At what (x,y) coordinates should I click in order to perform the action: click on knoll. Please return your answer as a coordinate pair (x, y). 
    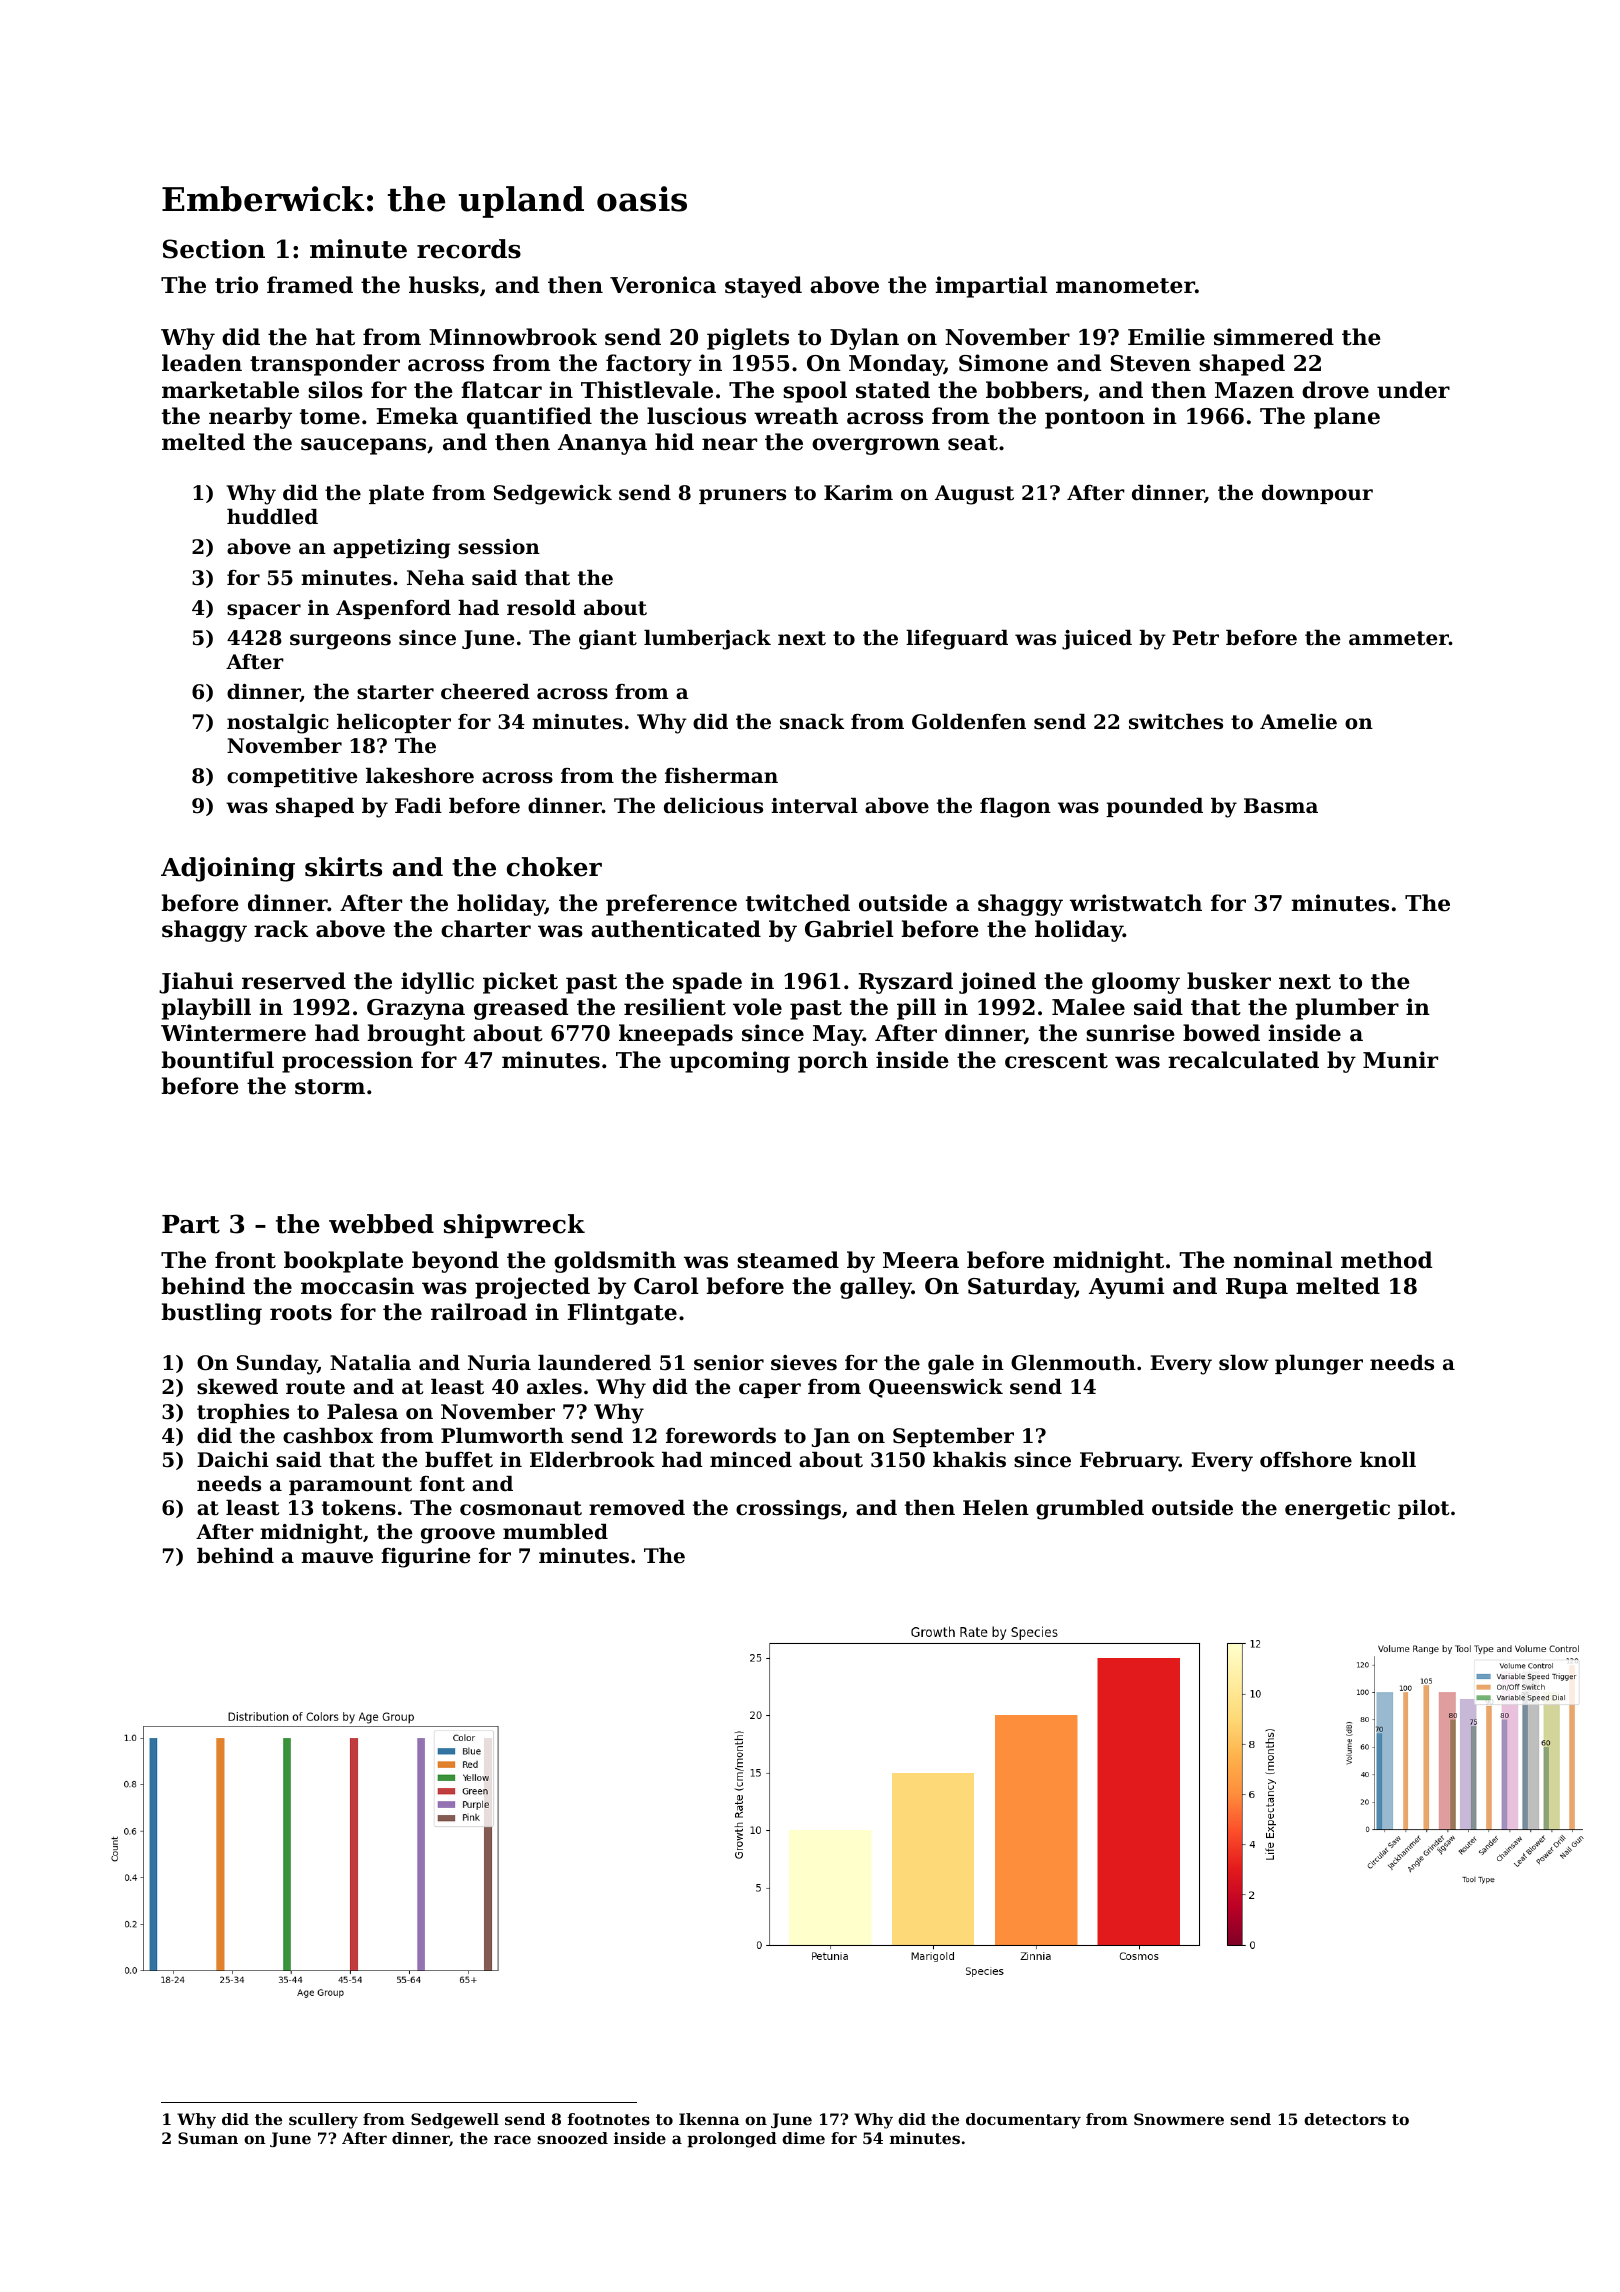
    Looking at the image, I should click on (1388, 1460).
